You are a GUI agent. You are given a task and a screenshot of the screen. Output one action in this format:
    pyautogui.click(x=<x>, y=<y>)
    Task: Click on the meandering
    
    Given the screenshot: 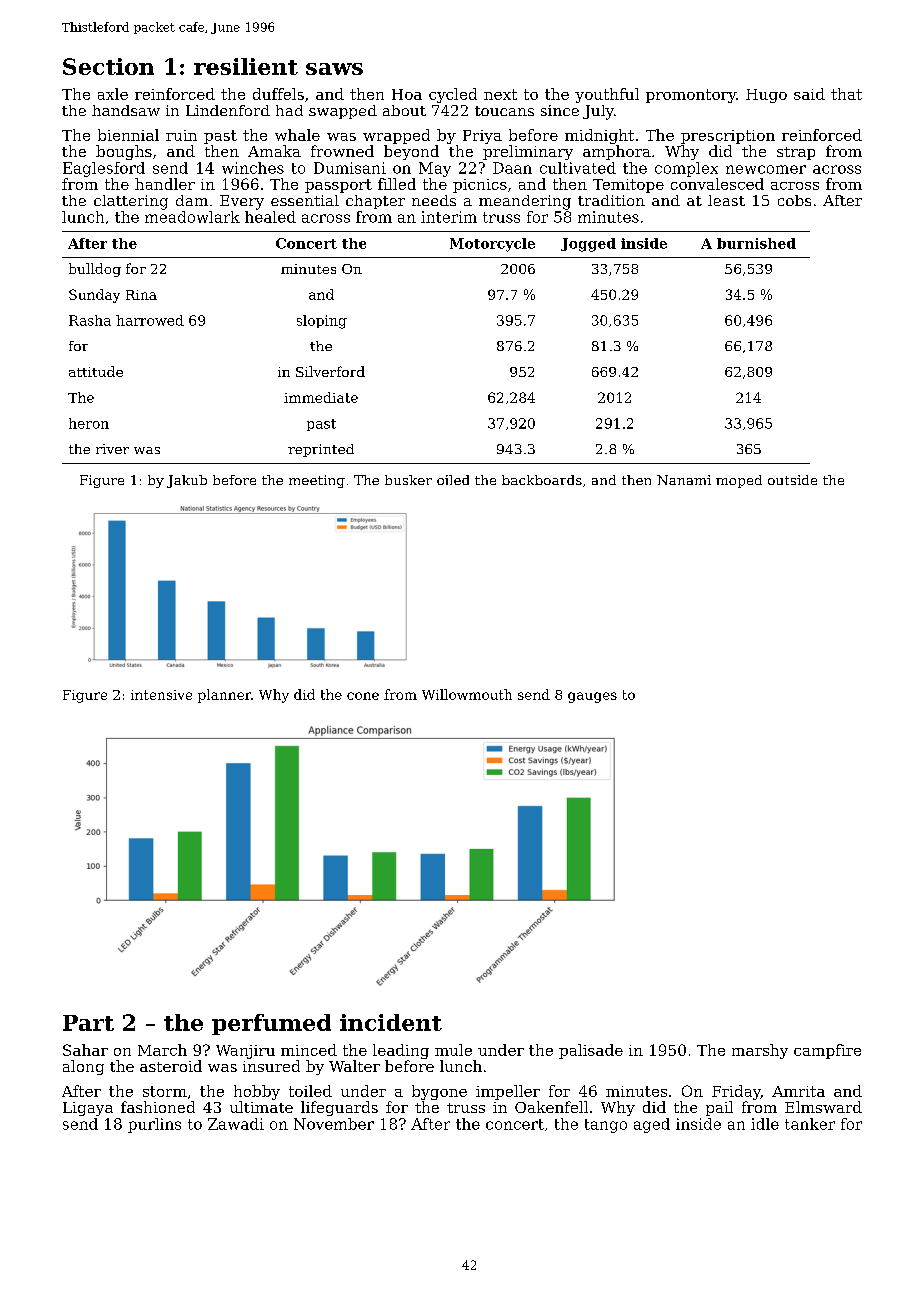 What is the action you would take?
    pyautogui.click(x=525, y=202)
